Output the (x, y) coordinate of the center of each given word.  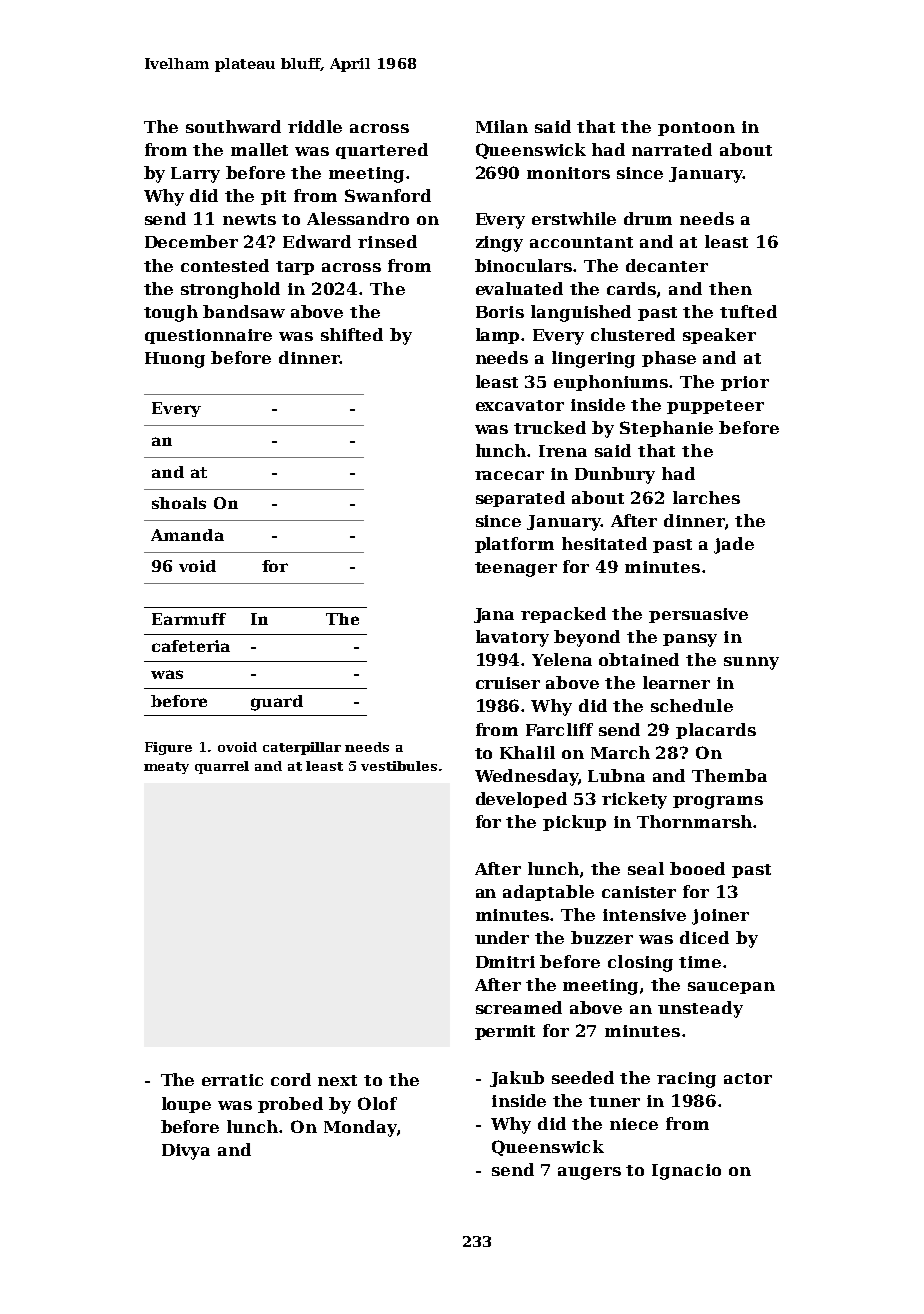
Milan (502, 126)
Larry (195, 175)
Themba (729, 775)
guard (277, 703)
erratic (232, 1080)
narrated (672, 149)
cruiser (508, 683)
